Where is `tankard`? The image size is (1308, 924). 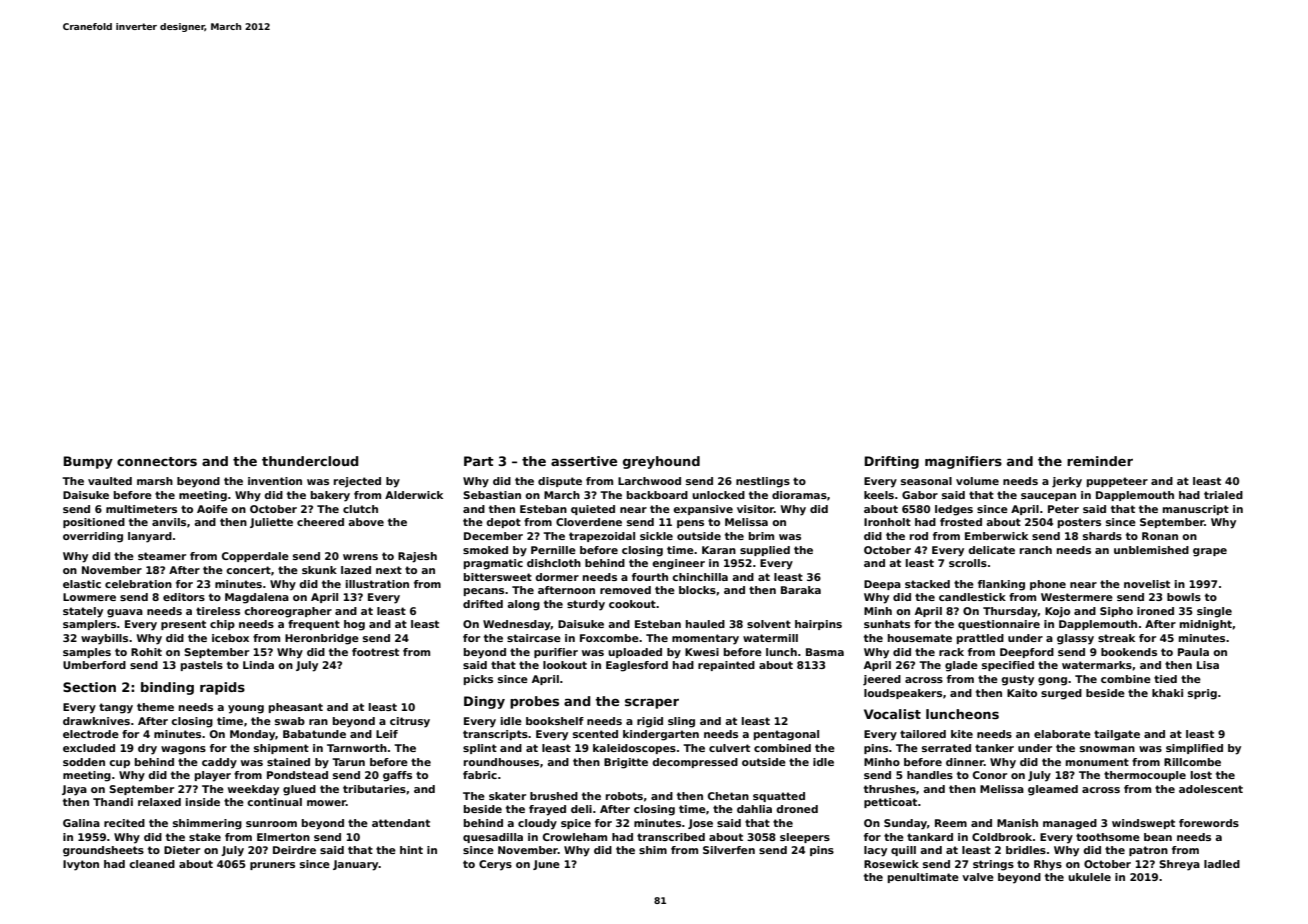 tankard is located at coordinates (930, 837).
